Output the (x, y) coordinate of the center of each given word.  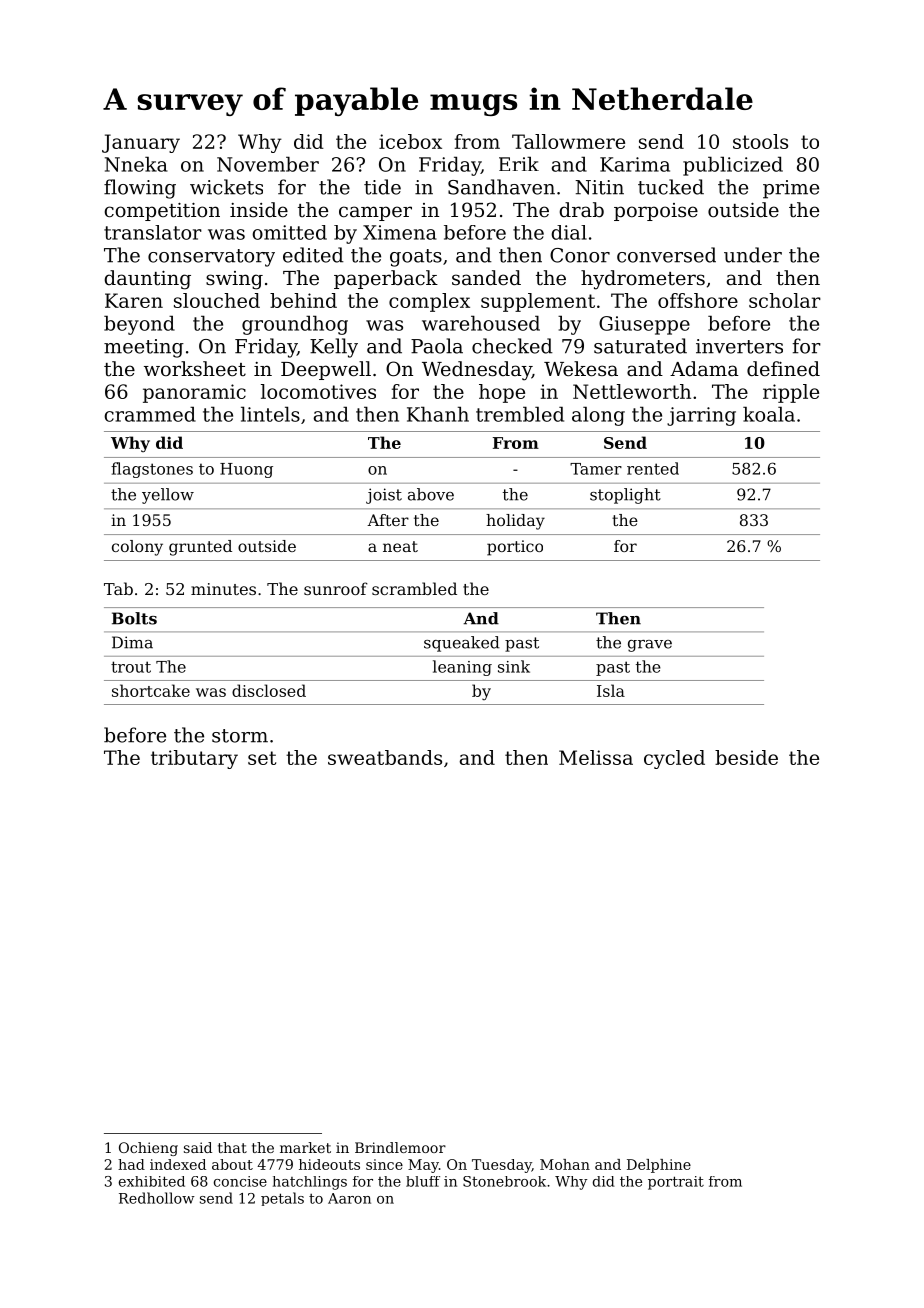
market (305, 1147)
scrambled (414, 588)
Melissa (596, 757)
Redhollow (157, 1198)
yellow (168, 496)
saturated (640, 346)
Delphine (659, 1166)
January (141, 143)
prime (791, 189)
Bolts (134, 618)
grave (650, 646)
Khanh (438, 414)
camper (375, 213)
